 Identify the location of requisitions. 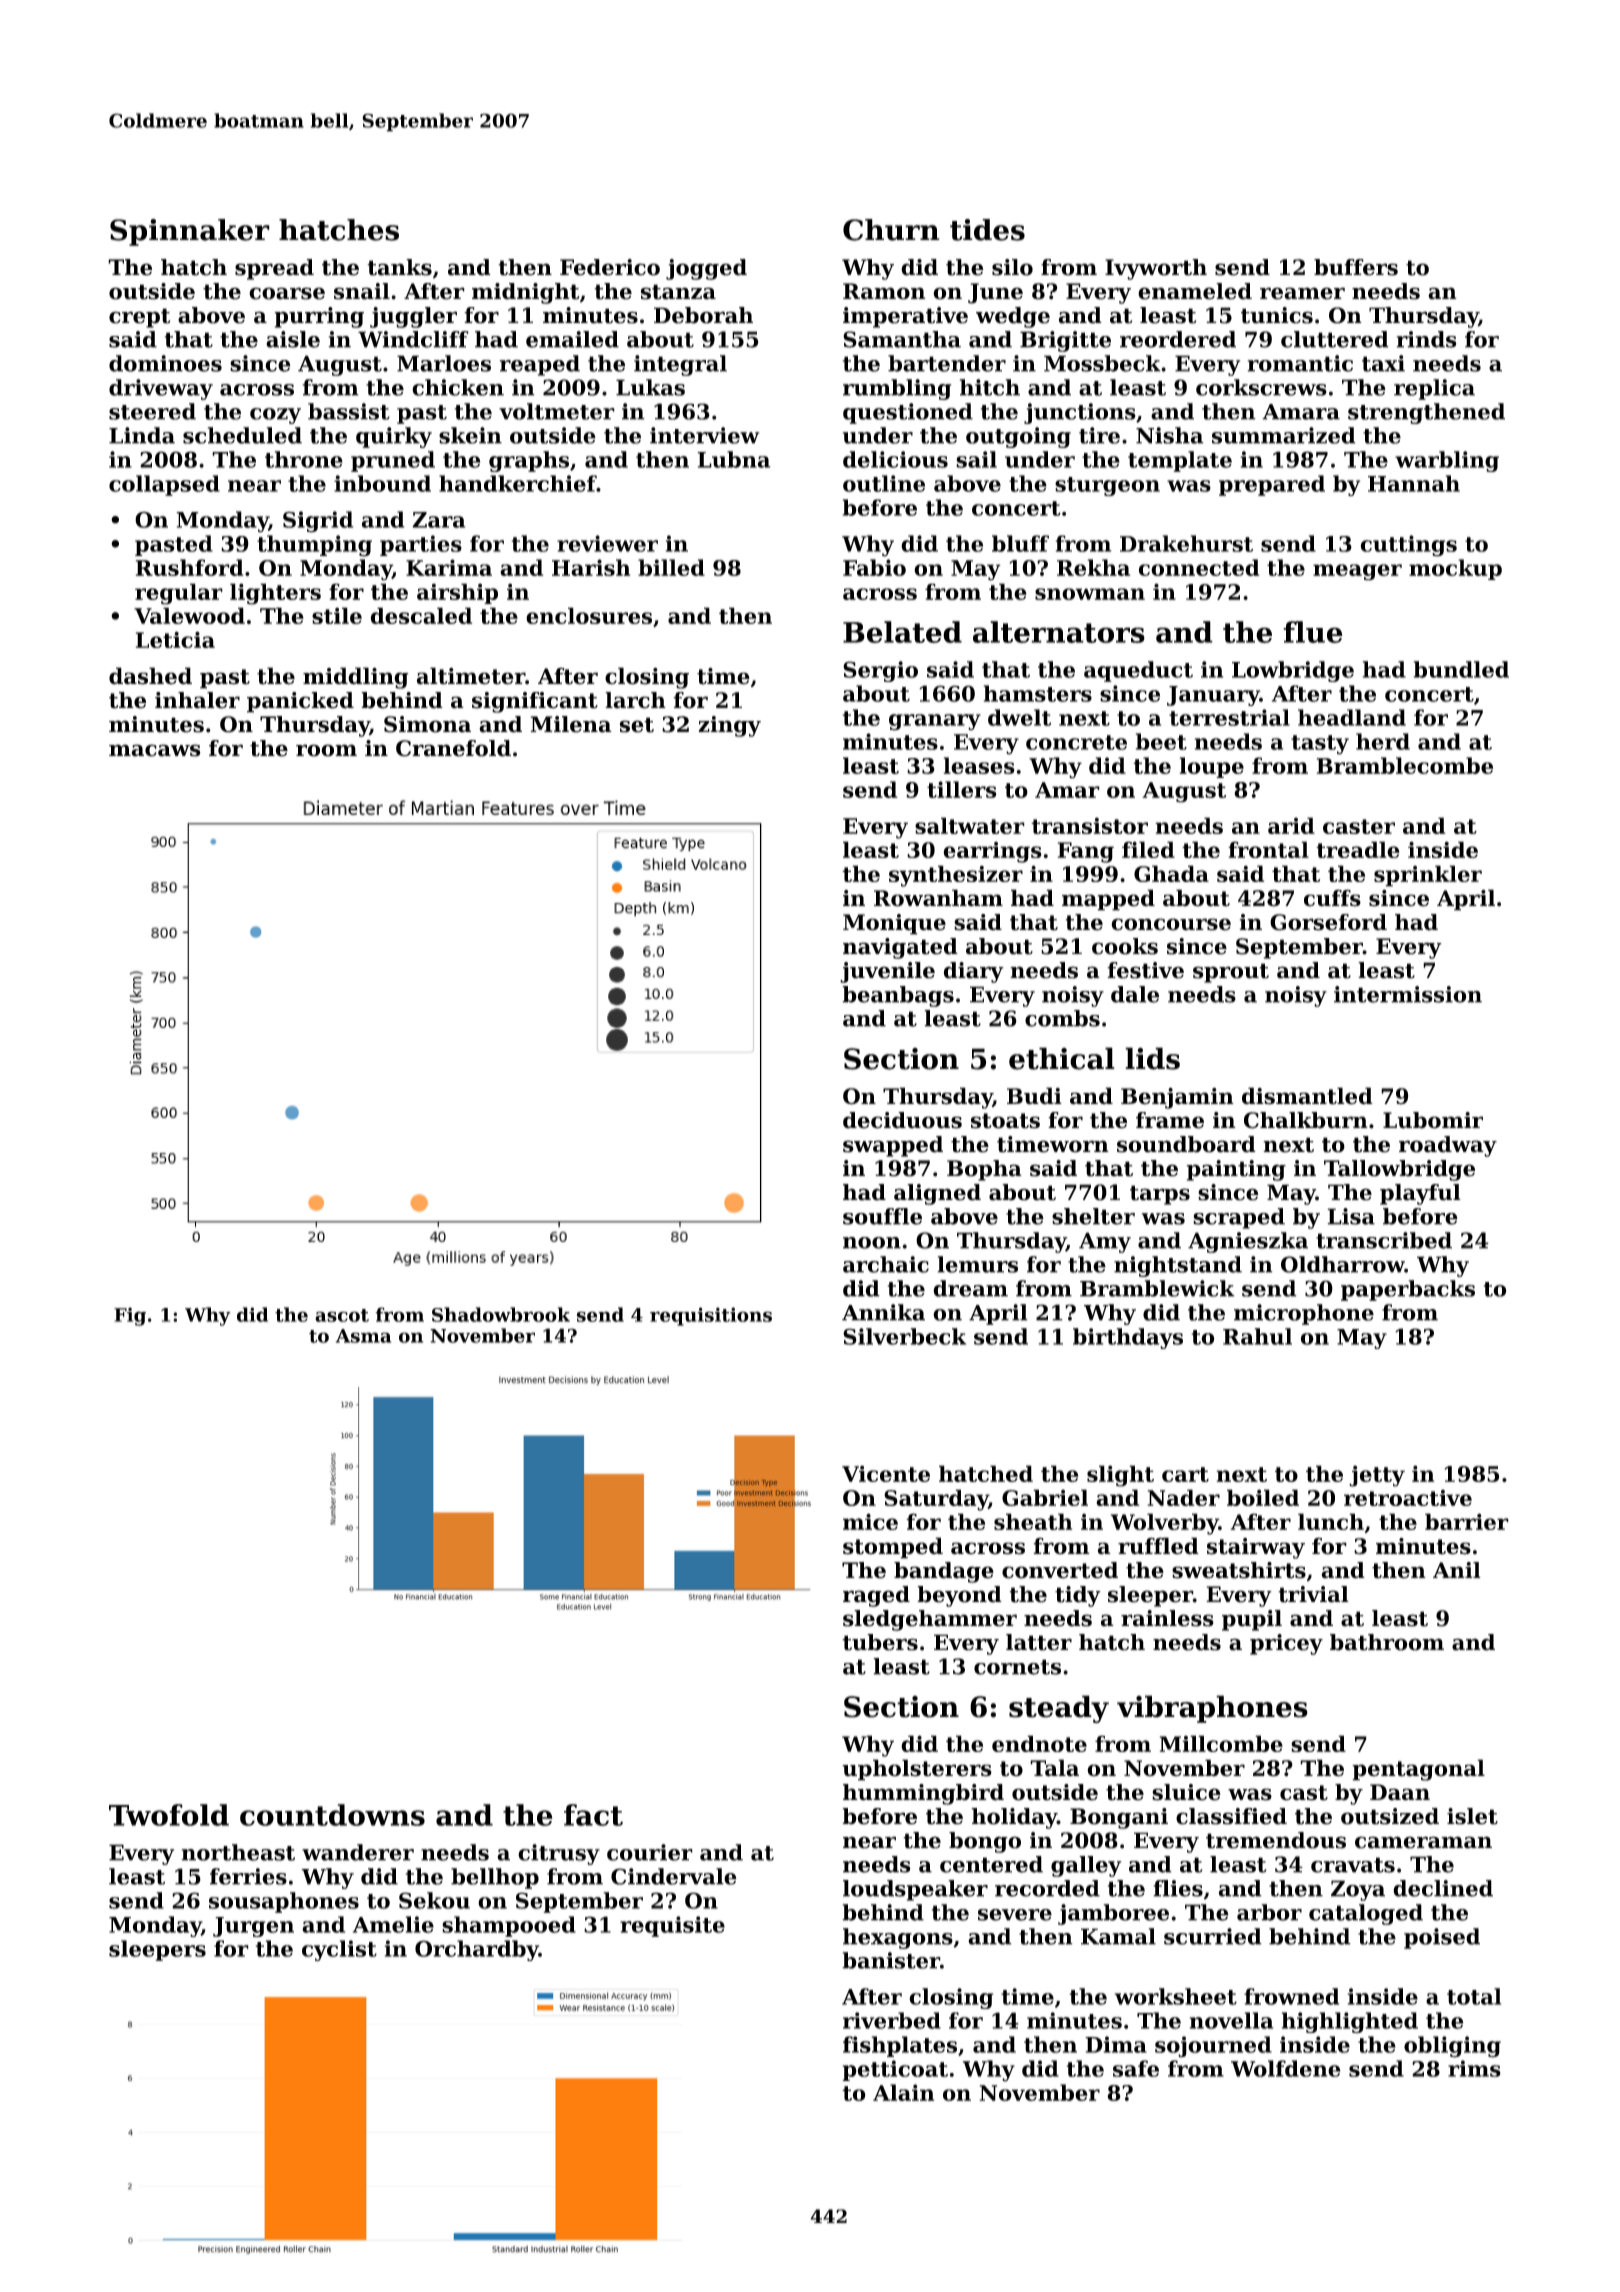
(711, 1316).
